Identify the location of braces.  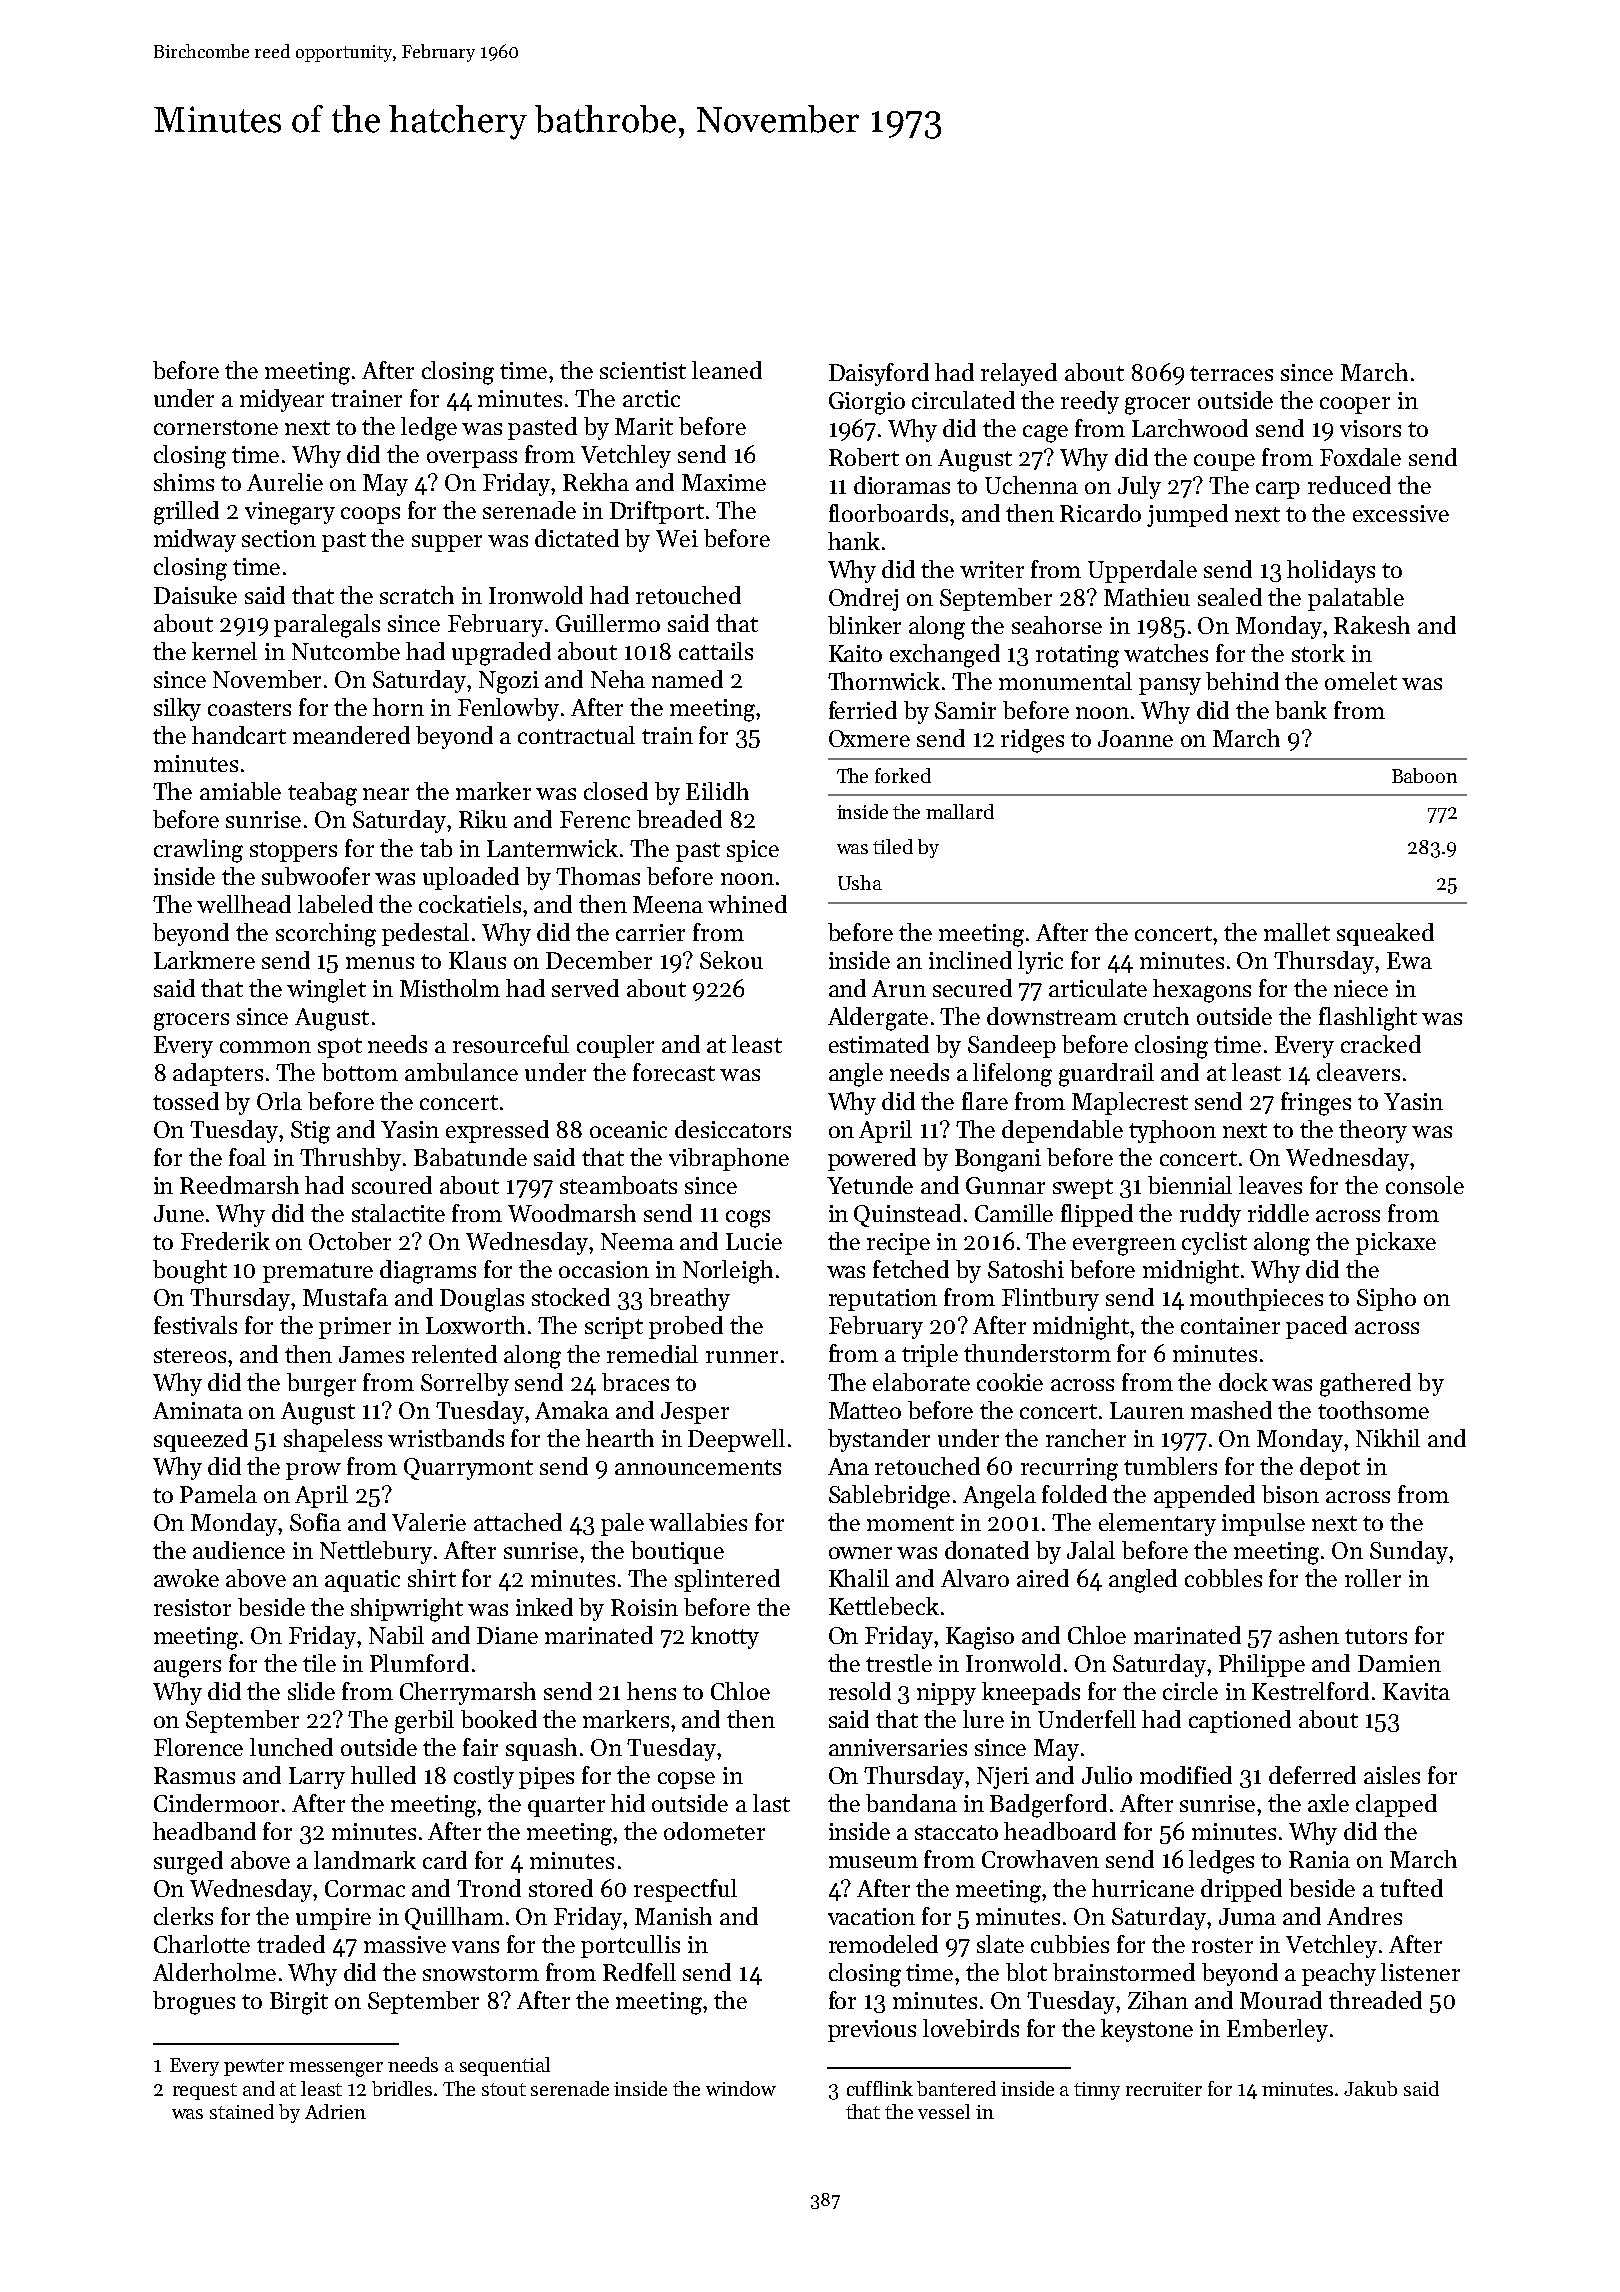
(635, 1382).
